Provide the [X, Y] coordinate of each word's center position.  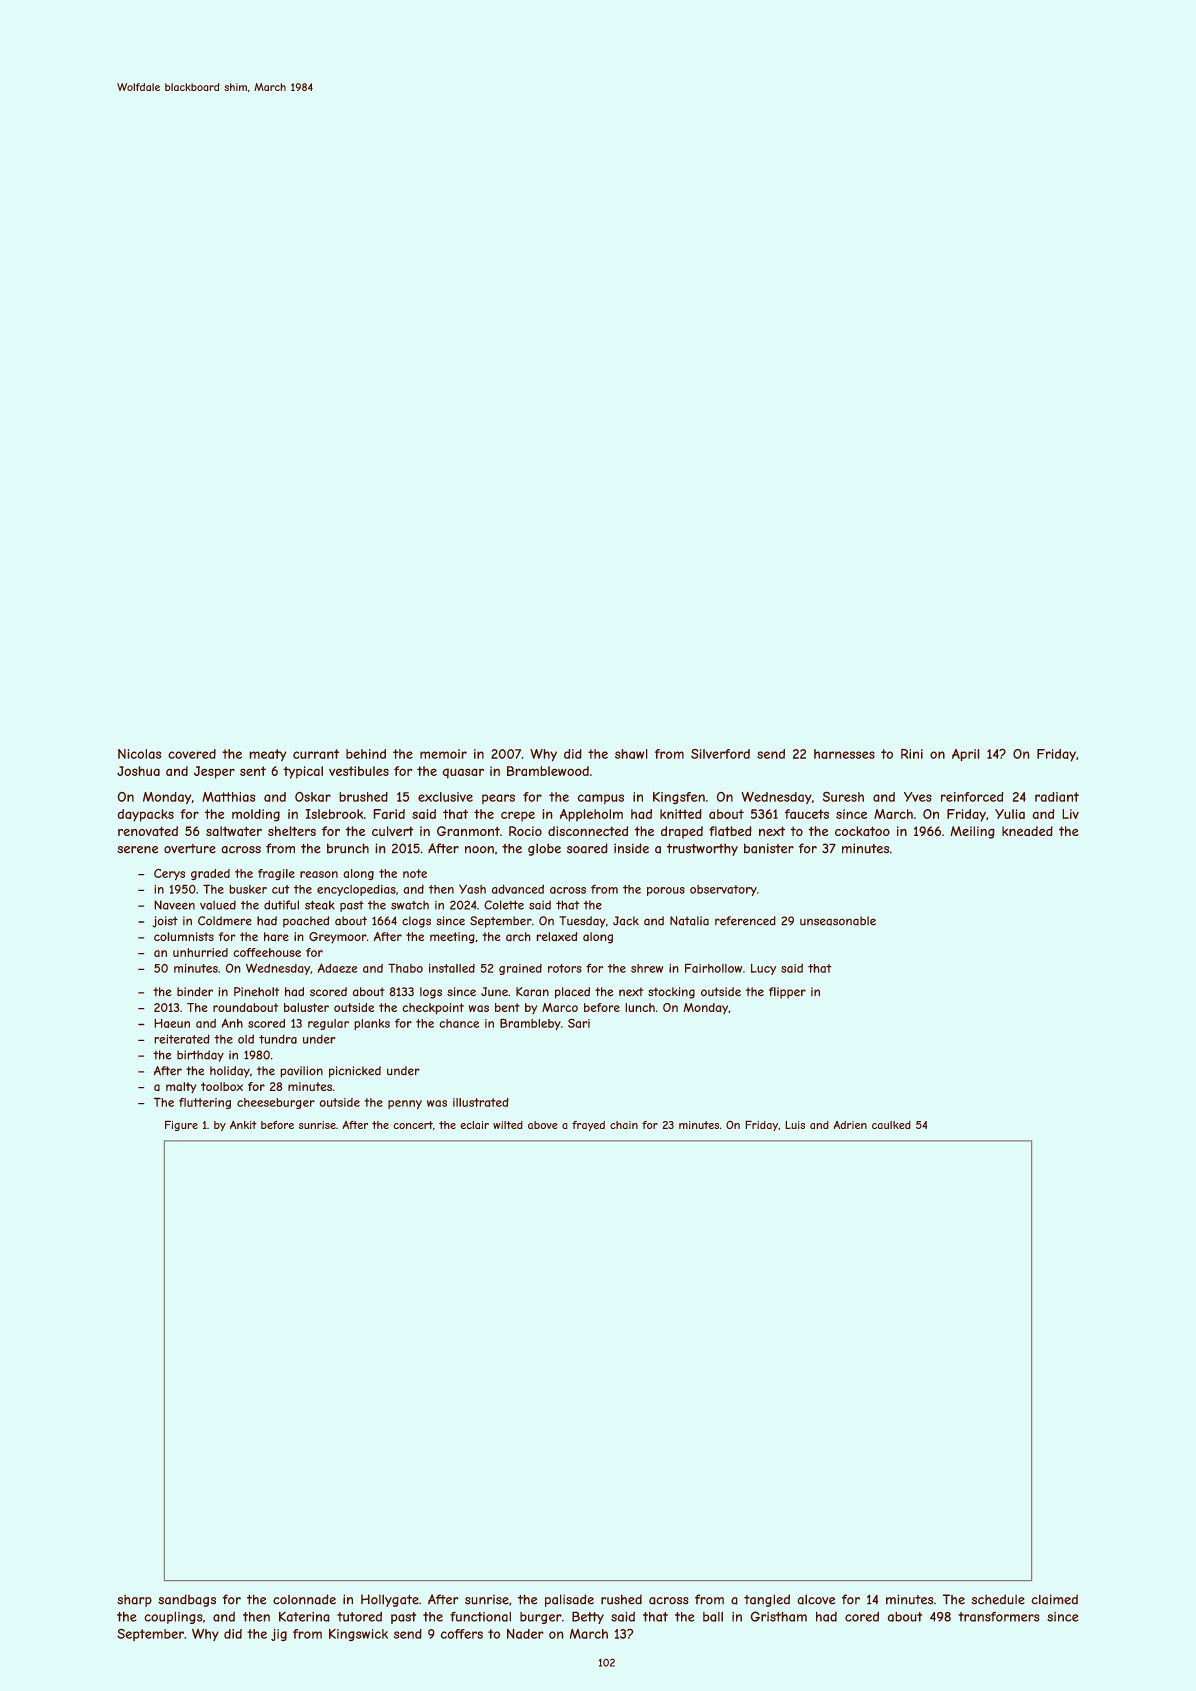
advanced [518, 889]
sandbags [187, 1600]
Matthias [228, 797]
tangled [767, 1600]
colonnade [304, 1599]
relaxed [557, 936]
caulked [891, 1125]
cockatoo [862, 831]
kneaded [1027, 831]
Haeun [172, 1023]
